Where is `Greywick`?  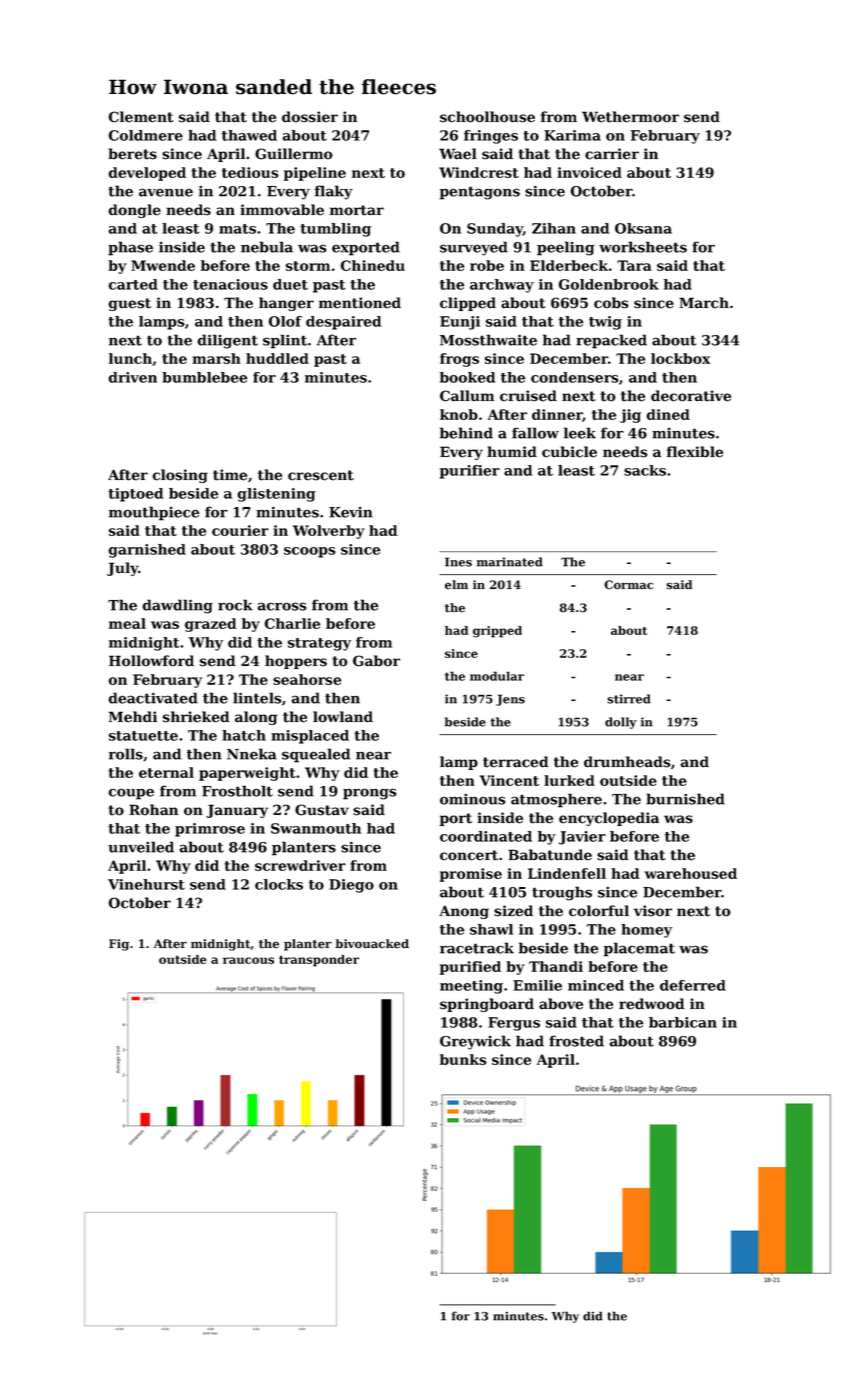
Greywick is located at coordinates (475, 1042).
